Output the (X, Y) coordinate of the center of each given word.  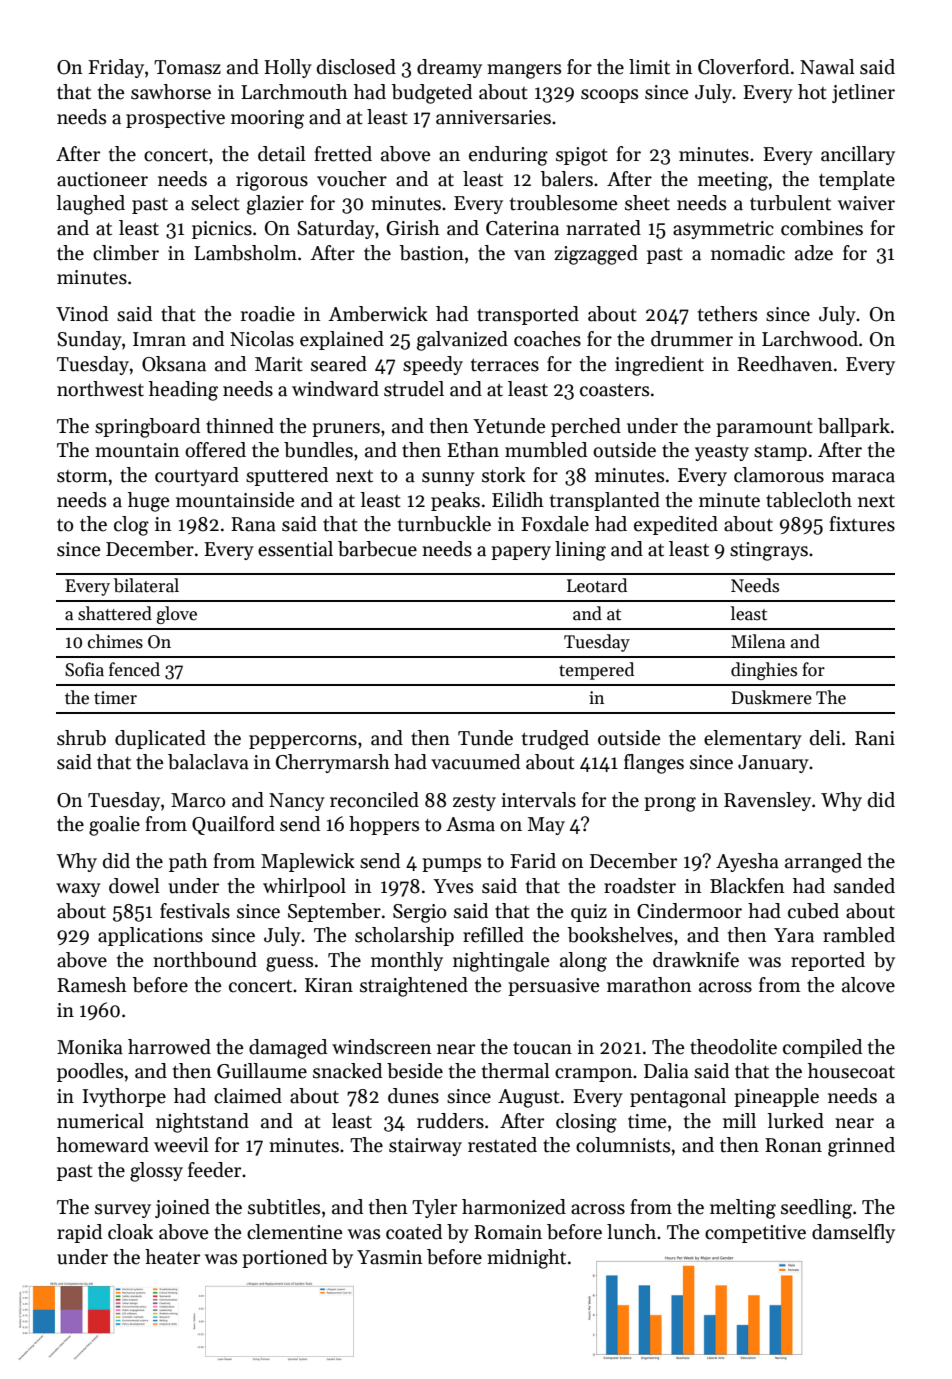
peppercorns (303, 742)
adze (814, 253)
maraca (863, 477)
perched (586, 427)
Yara (794, 935)
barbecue (377, 549)
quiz (589, 913)
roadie (268, 314)
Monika (90, 1047)
